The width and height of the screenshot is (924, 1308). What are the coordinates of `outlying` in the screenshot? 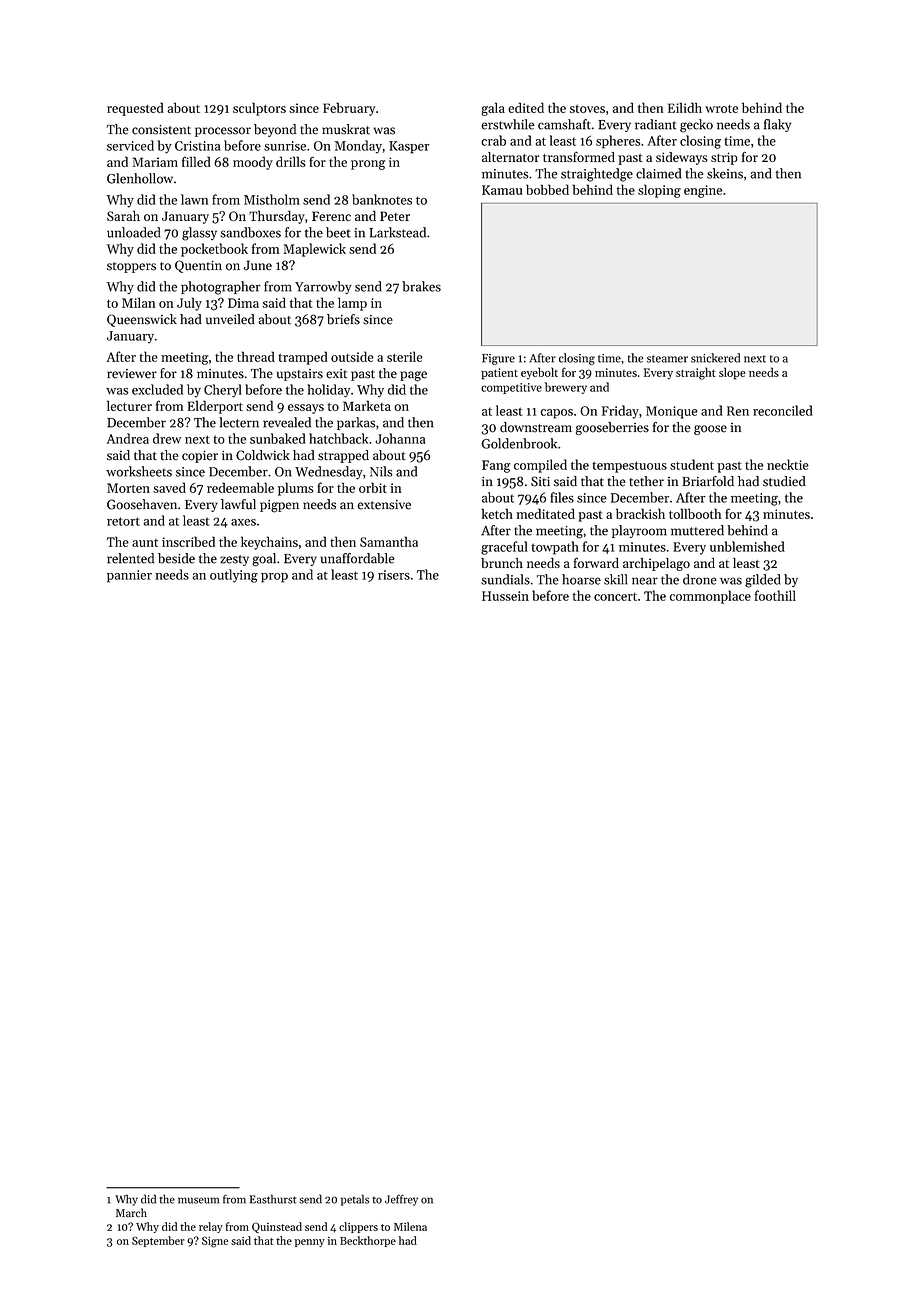 It's located at (234, 576).
